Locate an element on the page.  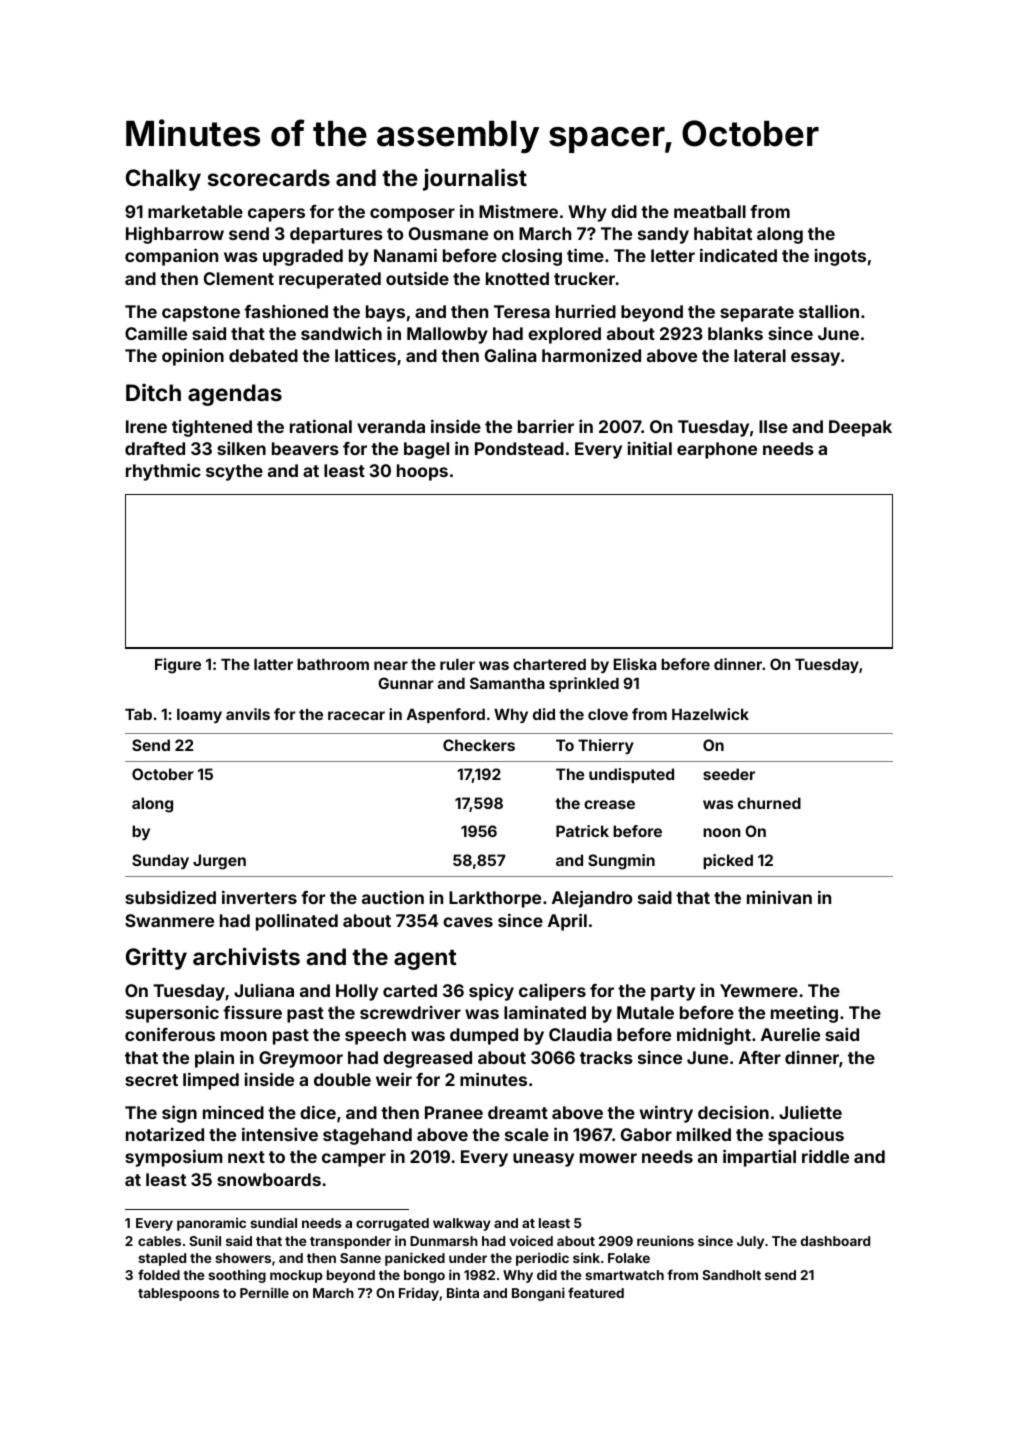
ingots is located at coordinates (840, 257).
